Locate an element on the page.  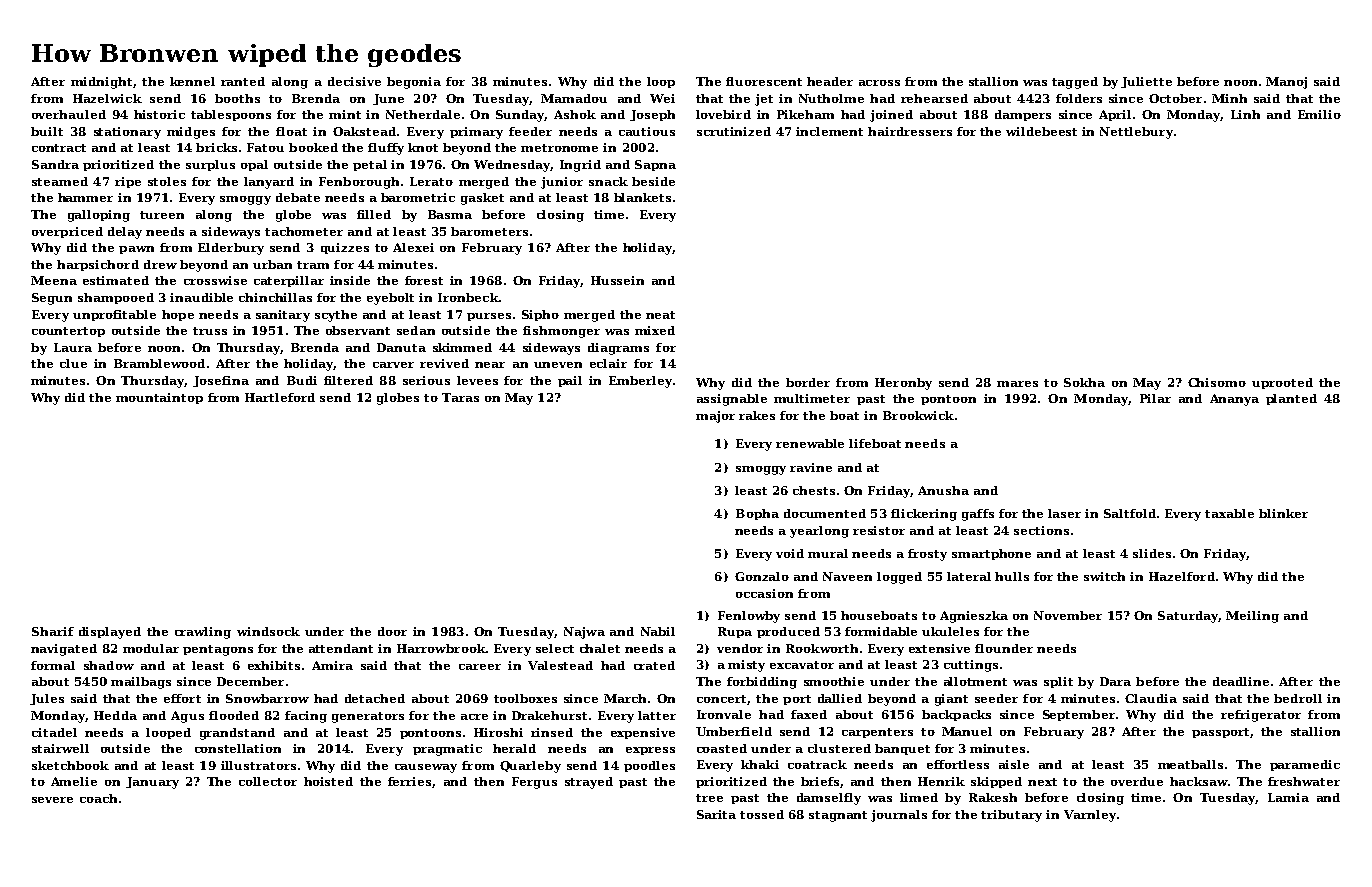
Sarita is located at coordinates (716, 814).
